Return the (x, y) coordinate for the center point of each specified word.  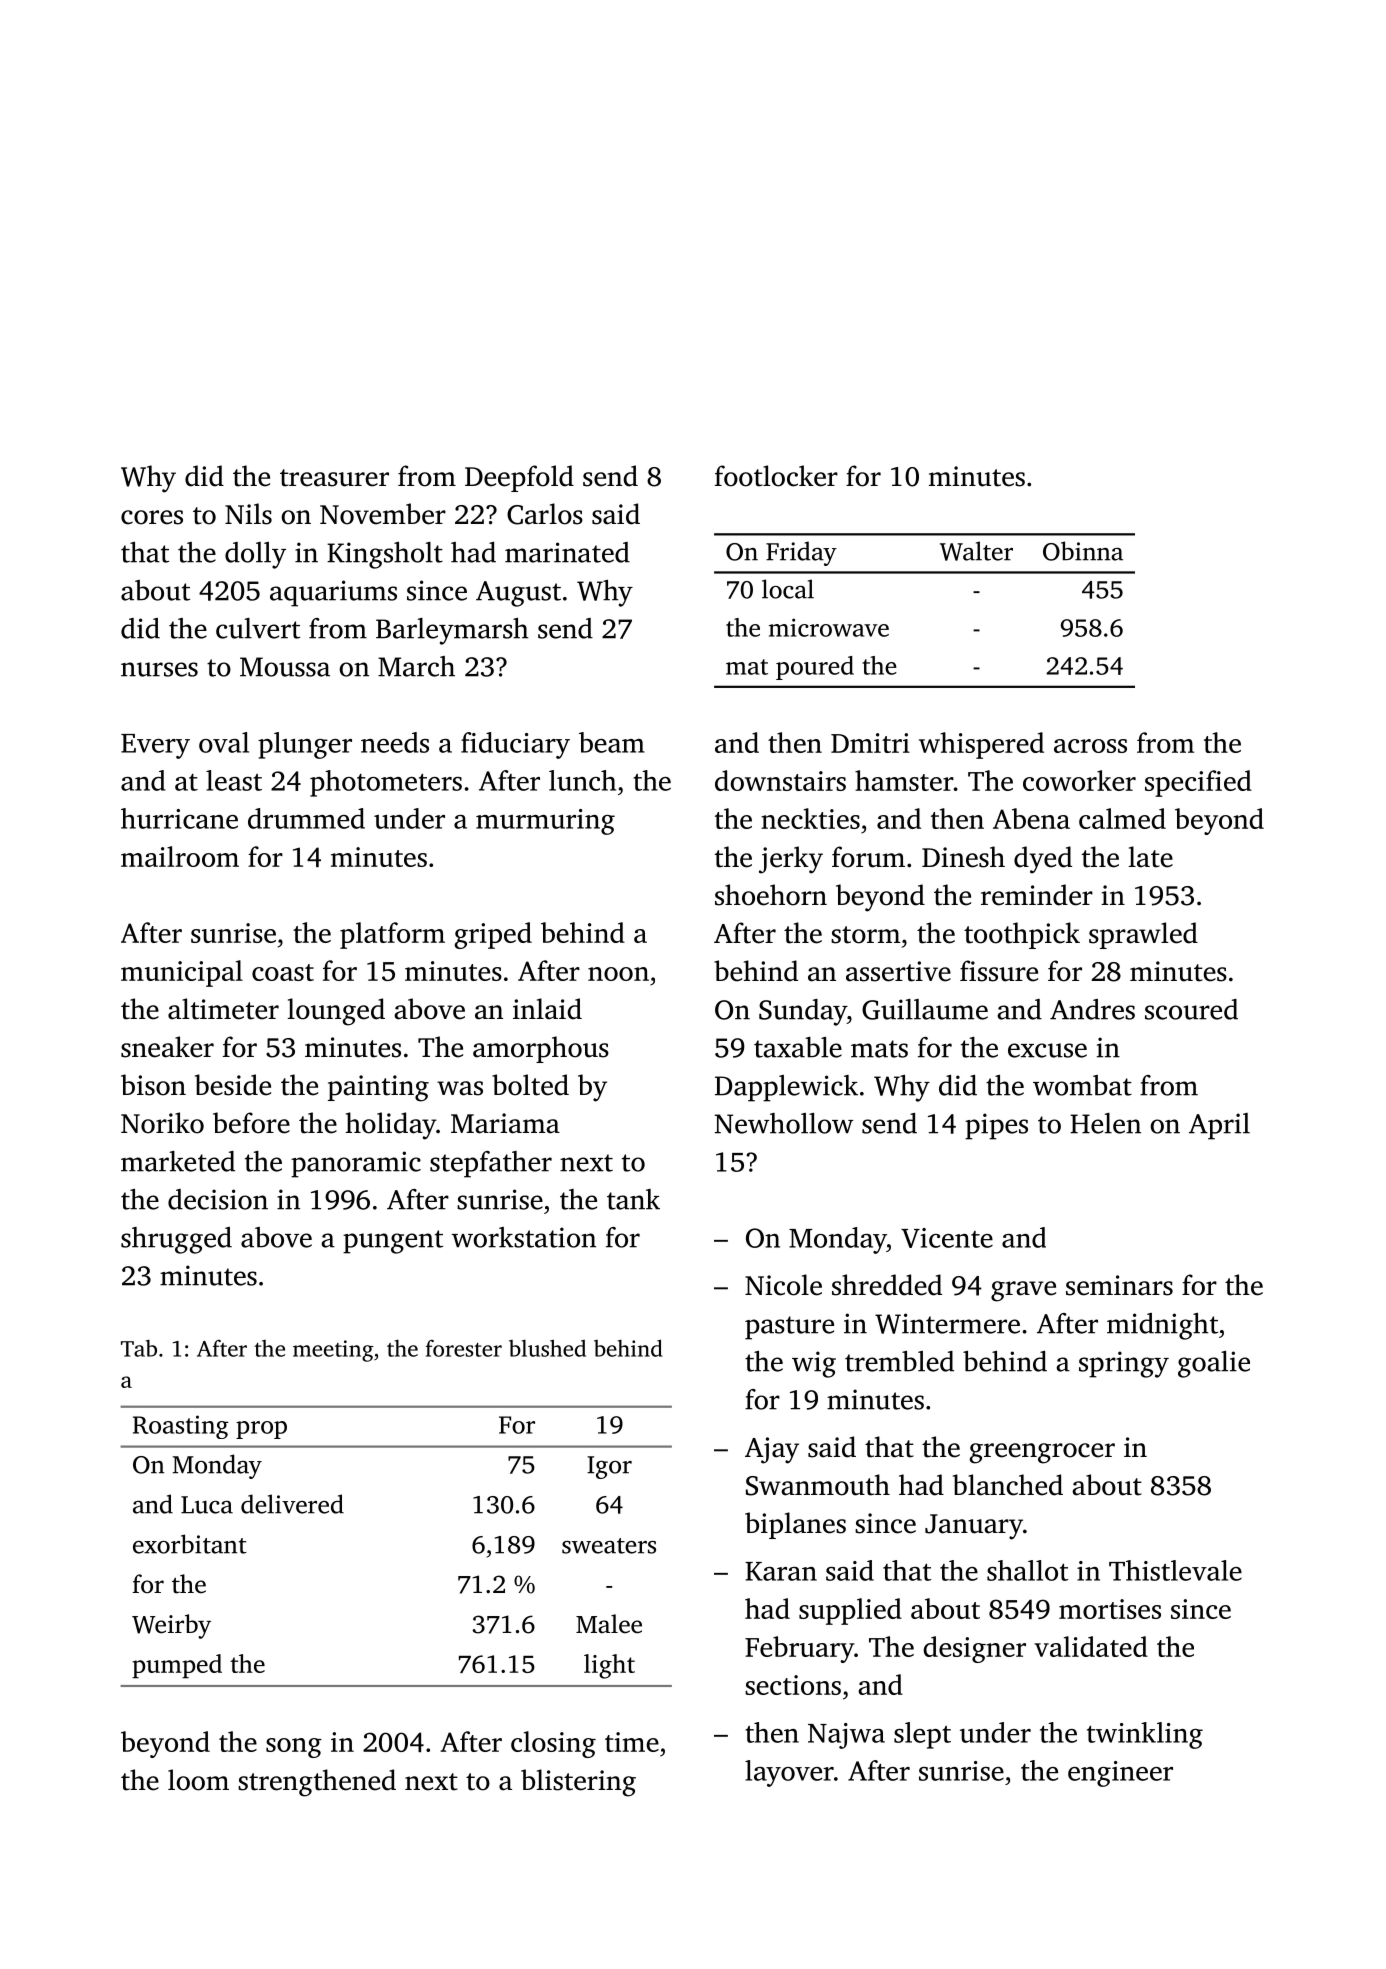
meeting (333, 1351)
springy (1124, 1364)
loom (198, 1780)
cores (152, 517)
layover (789, 1773)
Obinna (1083, 551)
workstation (524, 1237)
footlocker (776, 476)
